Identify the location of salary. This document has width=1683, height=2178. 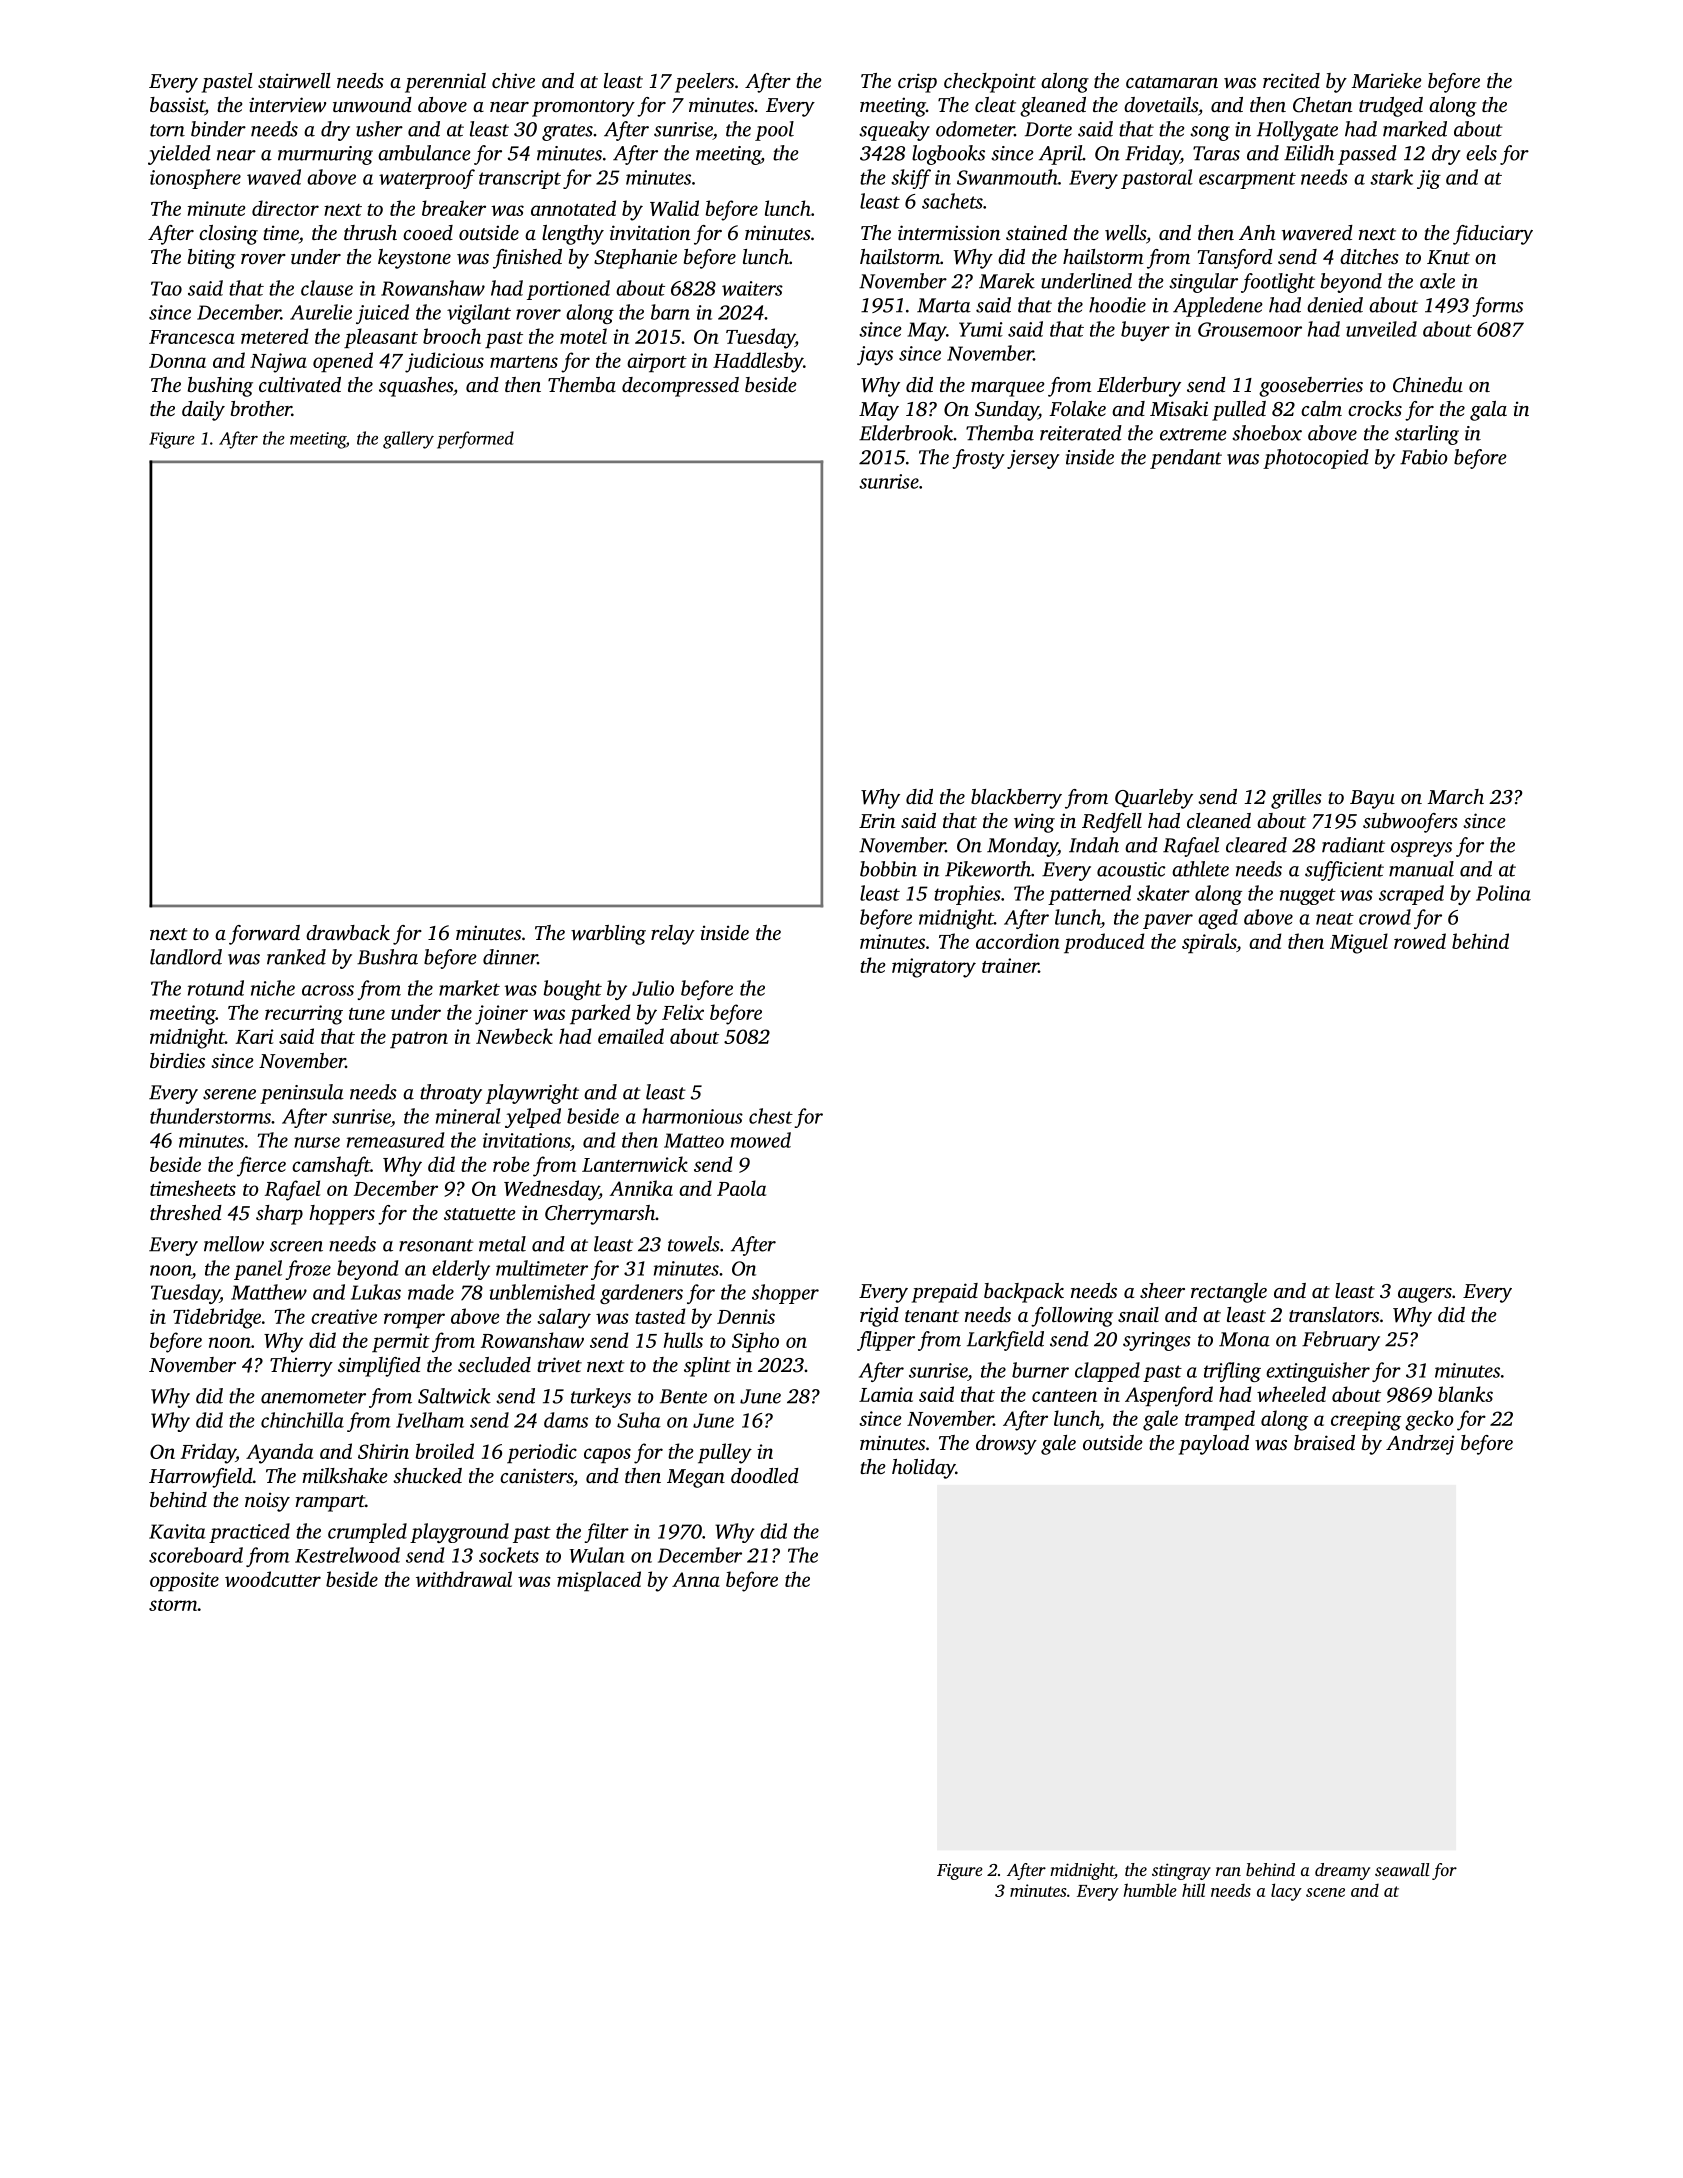
(564, 1318).
